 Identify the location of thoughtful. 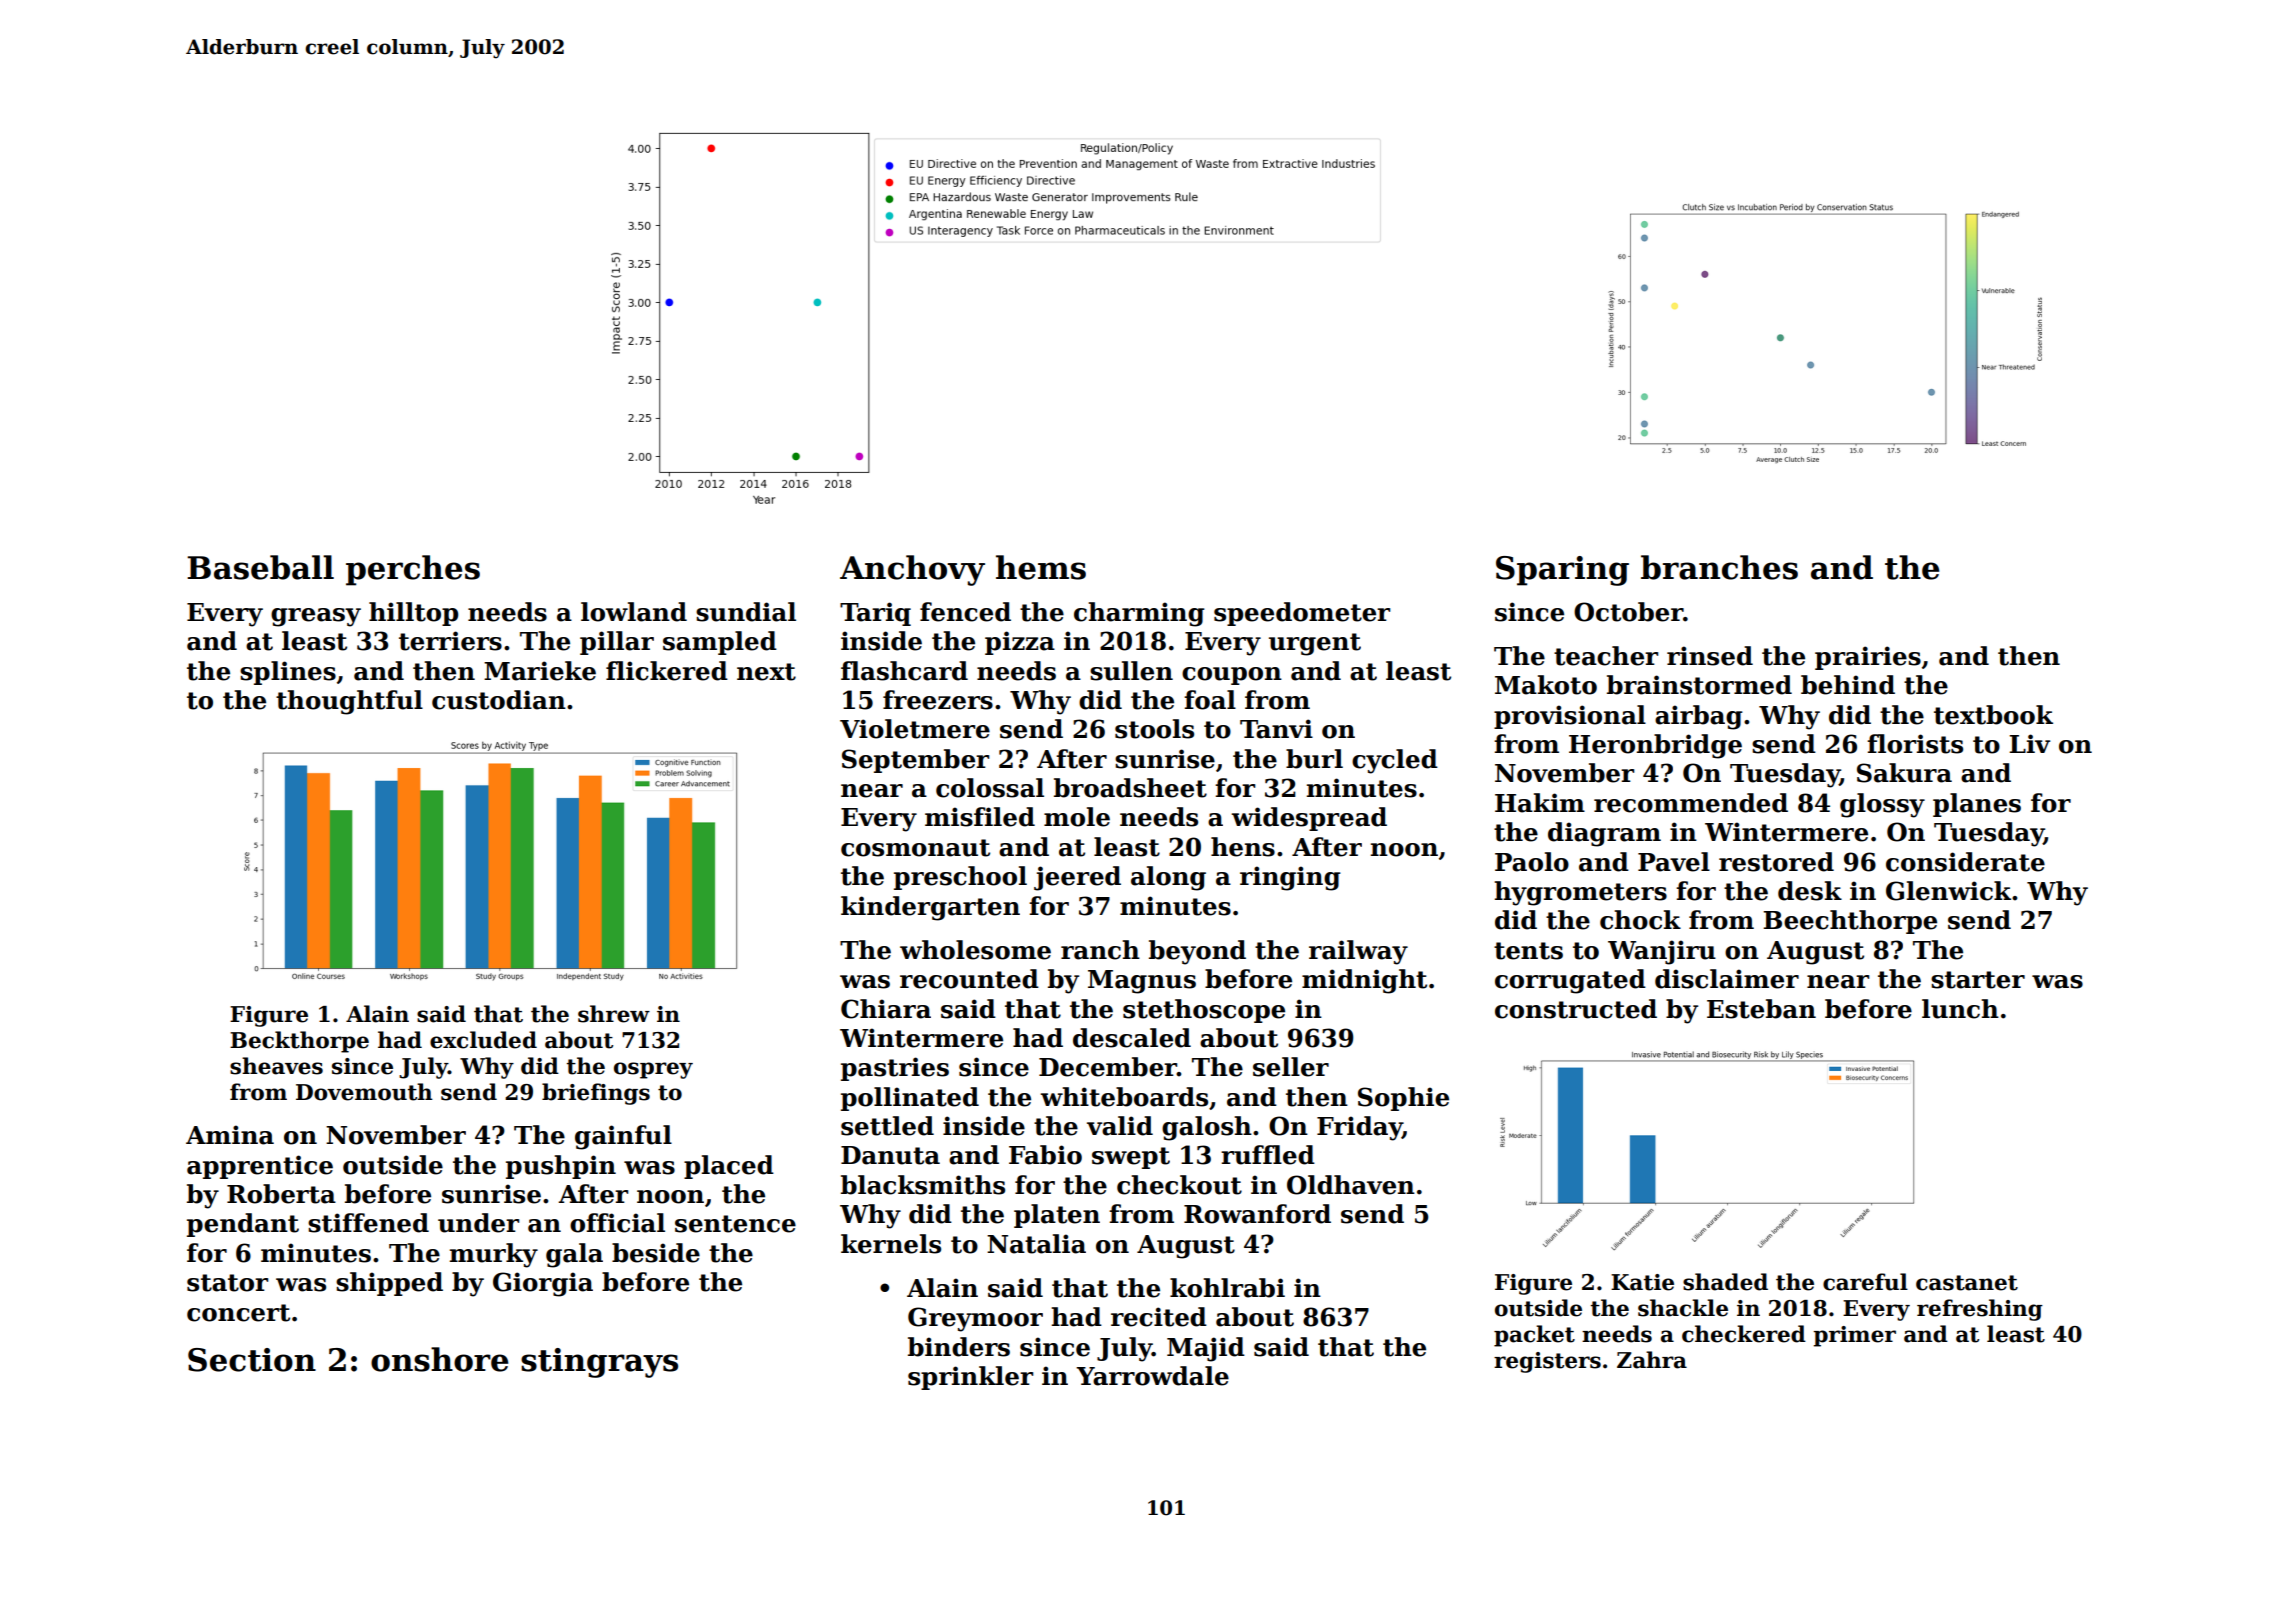
(349, 702).
